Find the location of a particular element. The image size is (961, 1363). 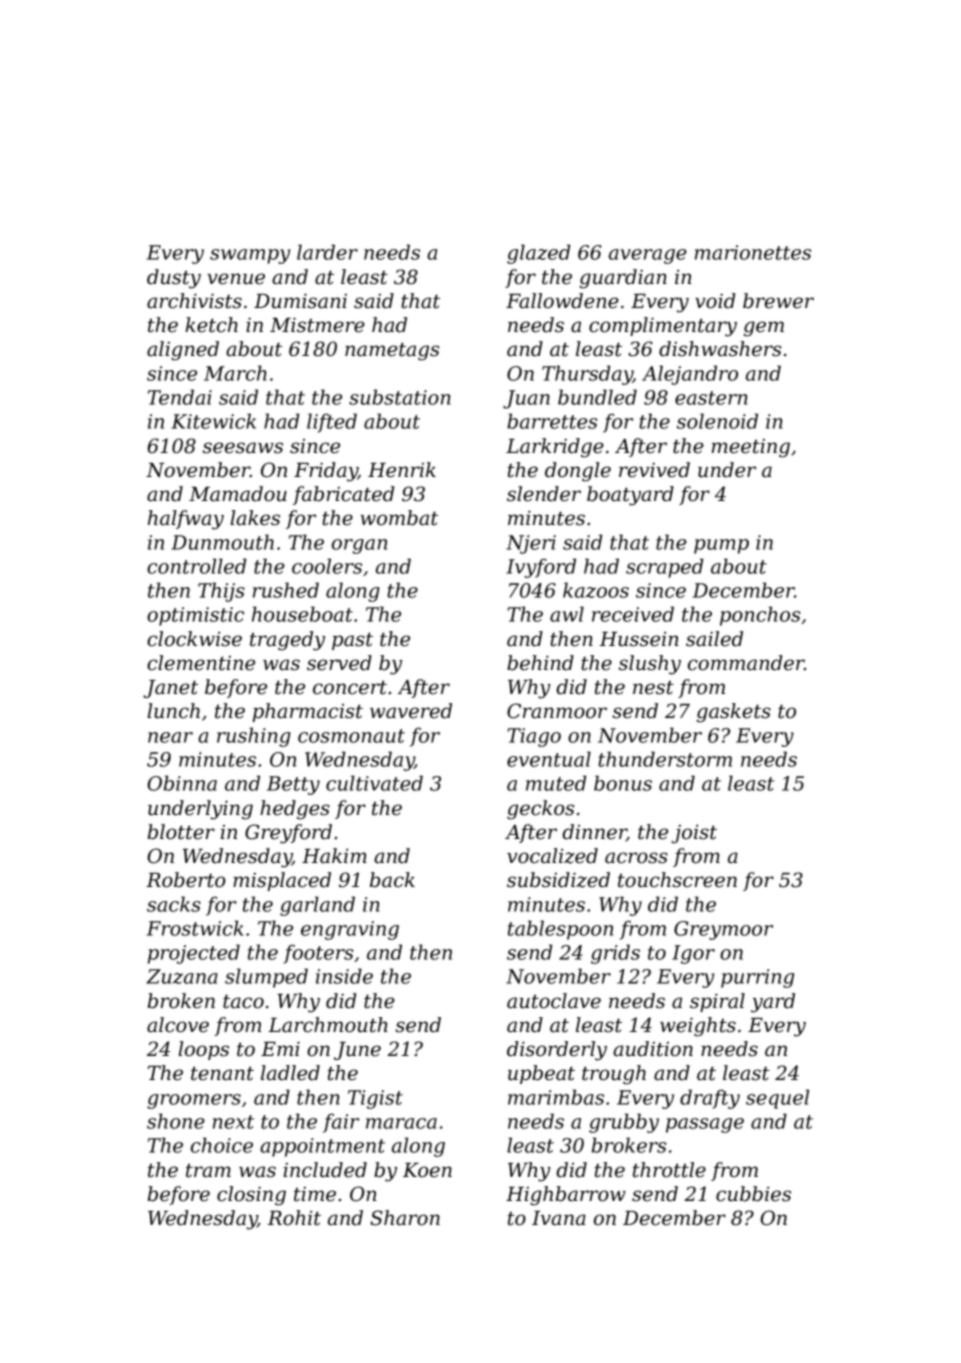

ladled is located at coordinates (290, 1073).
